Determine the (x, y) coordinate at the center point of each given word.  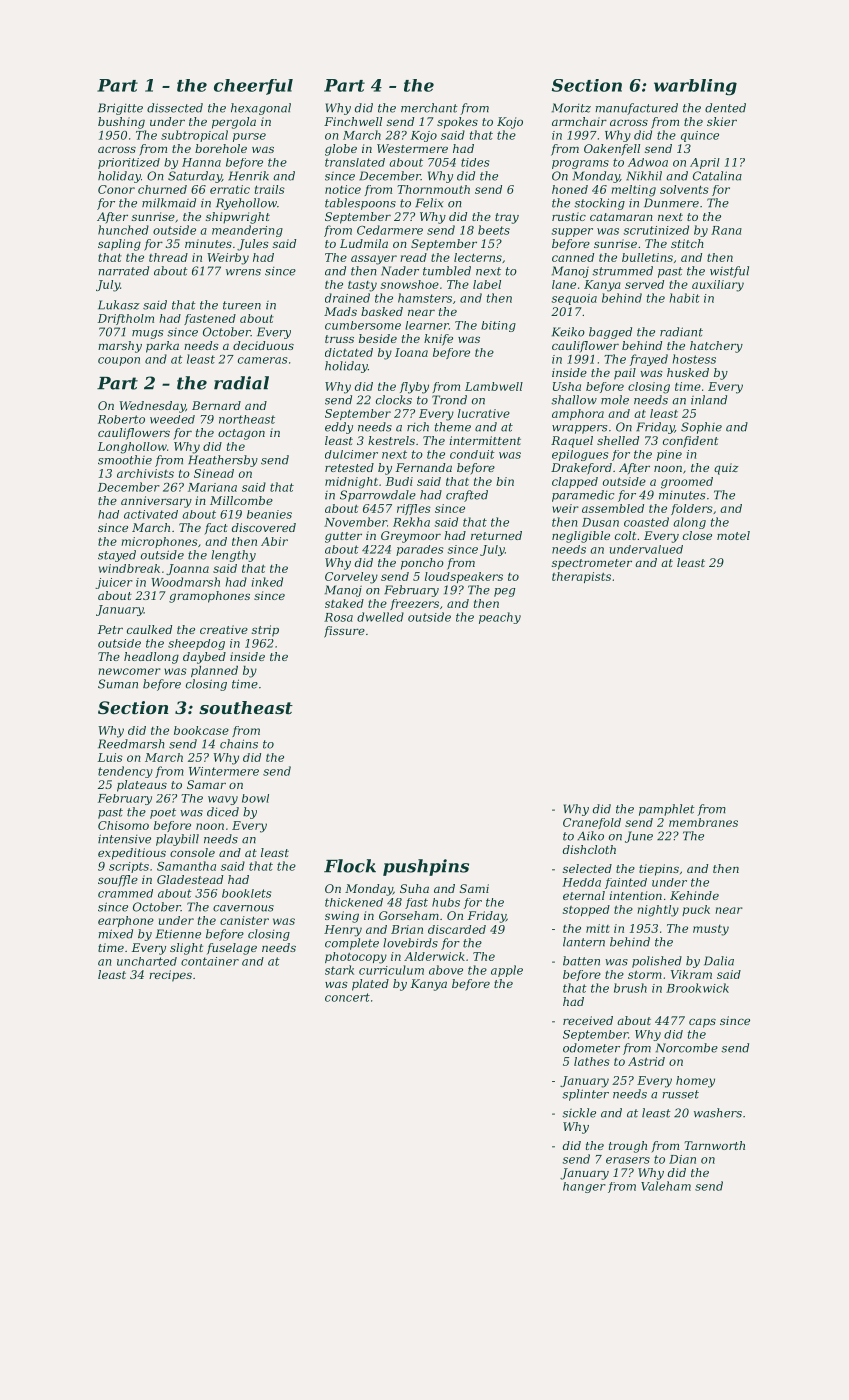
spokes (457, 123)
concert (347, 997)
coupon (119, 361)
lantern (584, 942)
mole (615, 400)
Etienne (178, 934)
